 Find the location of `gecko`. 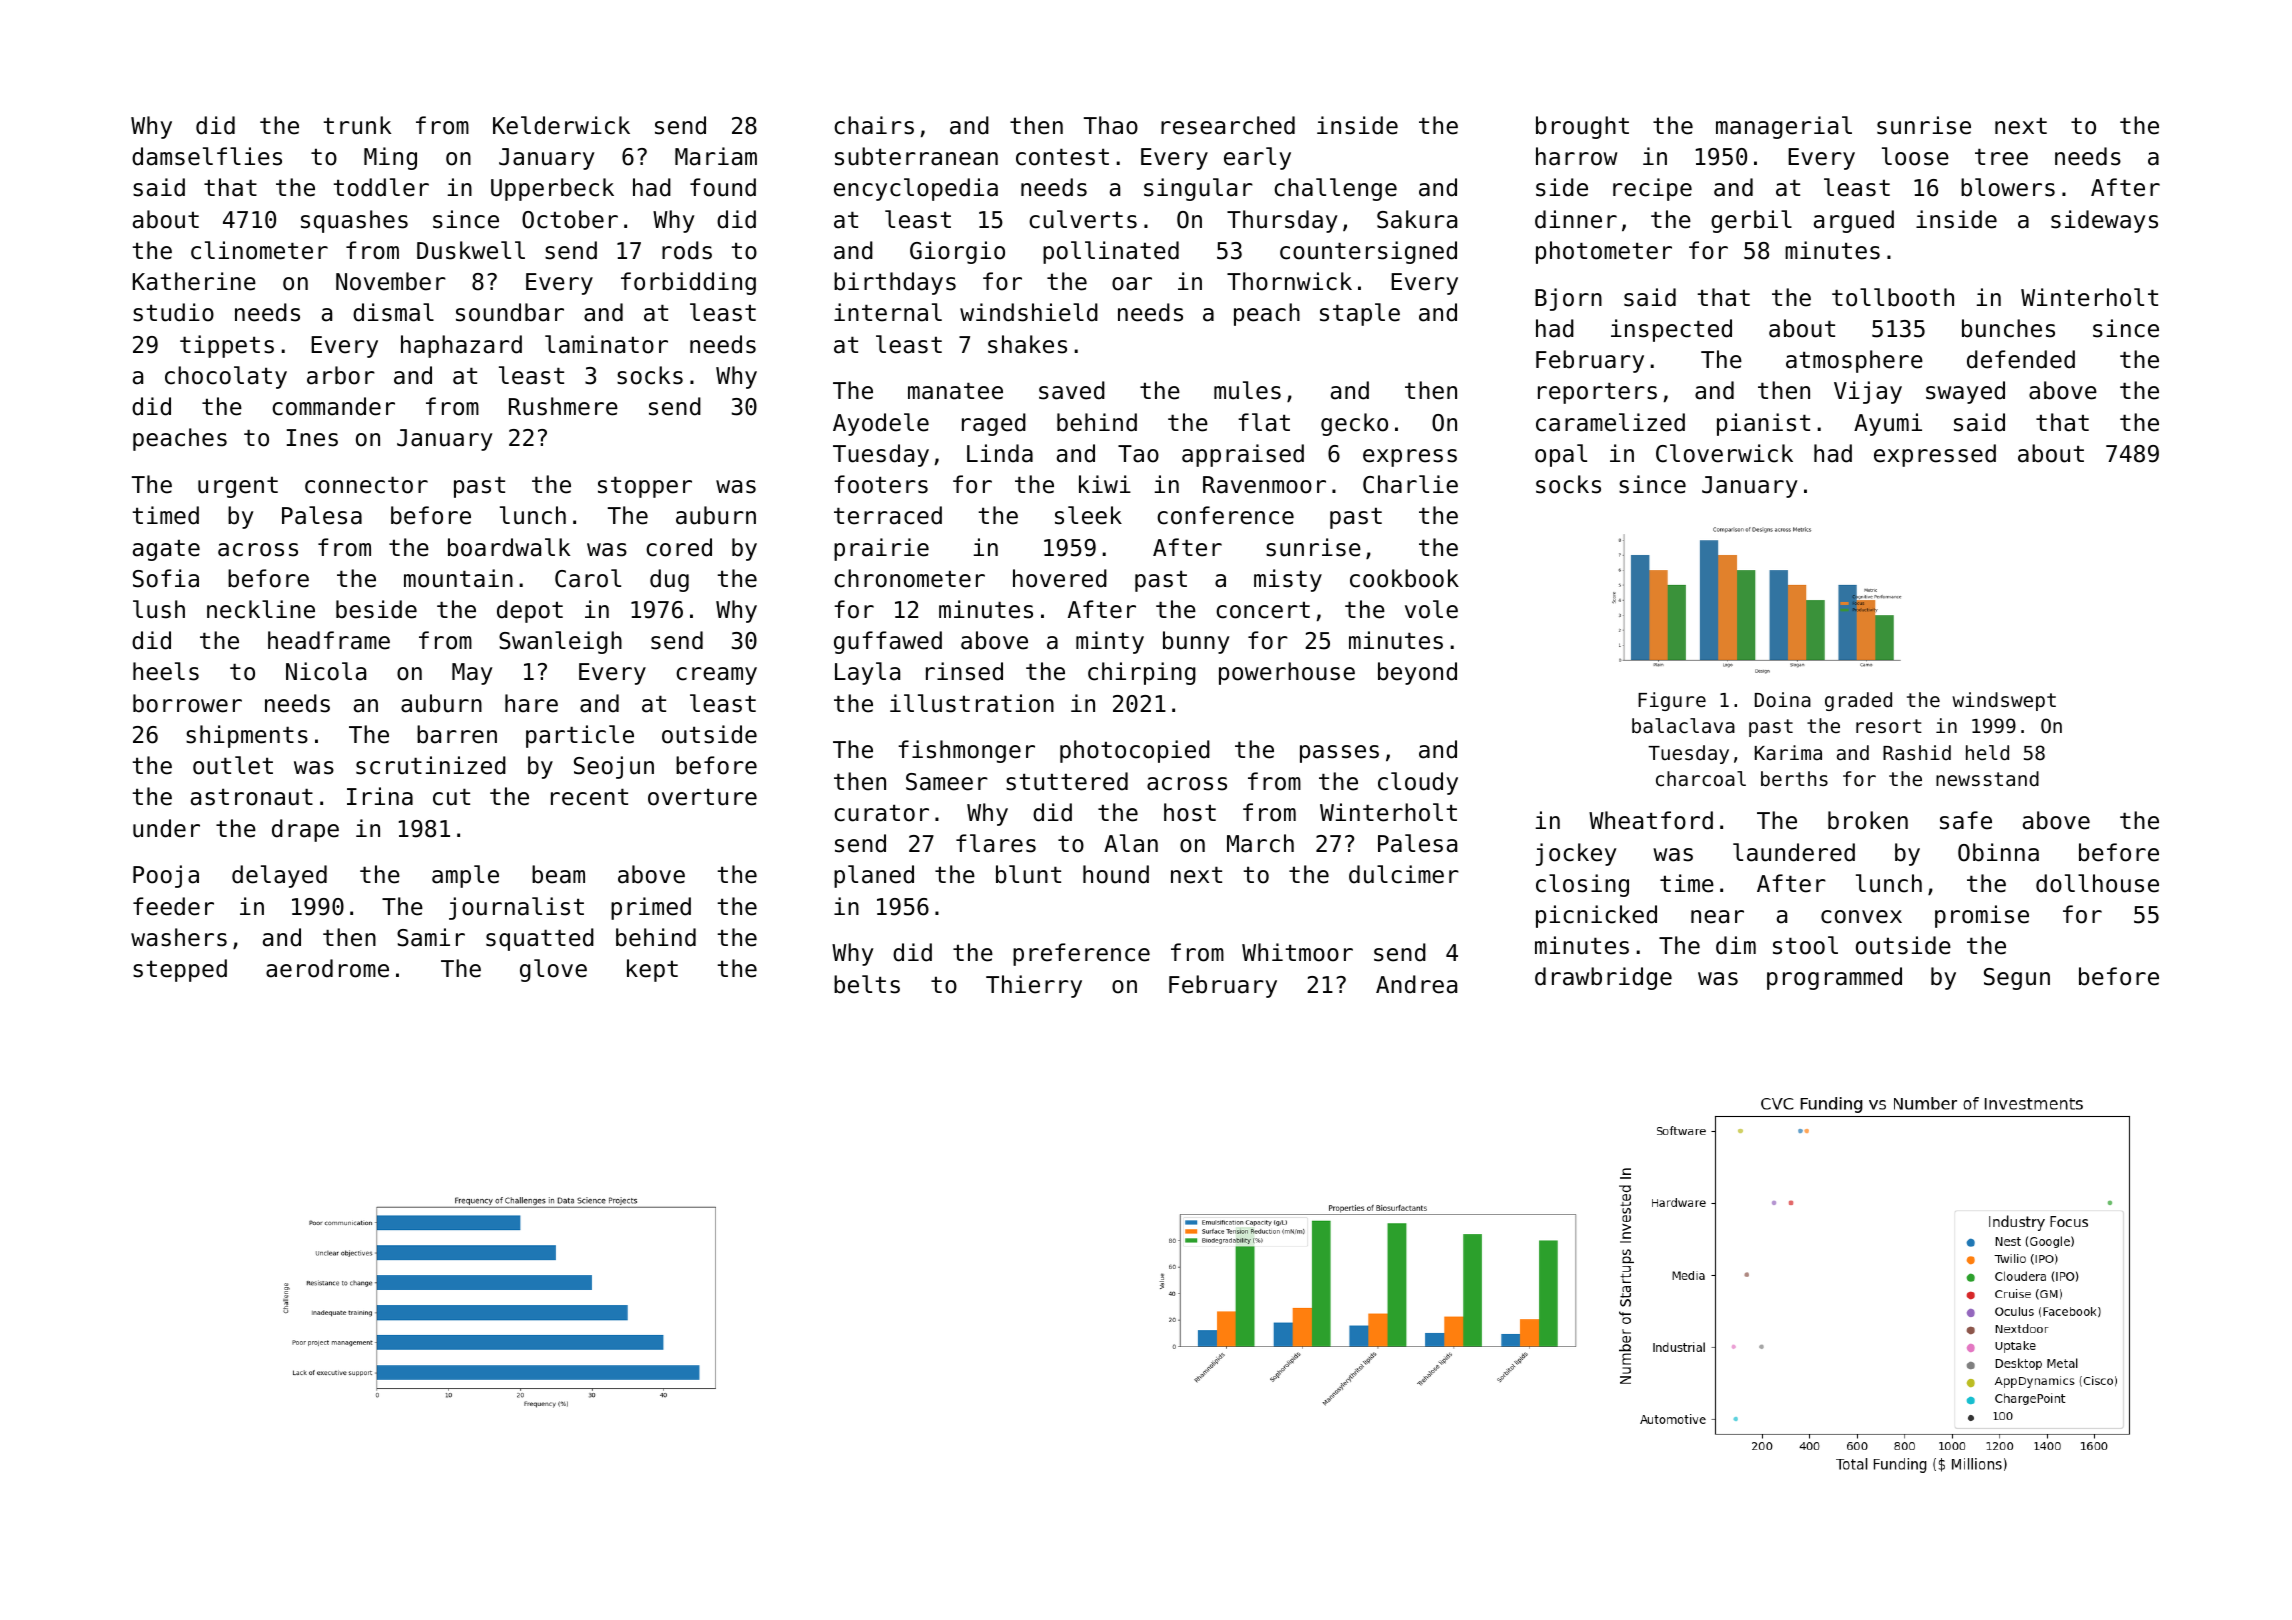

gecko is located at coordinates (1354, 424).
